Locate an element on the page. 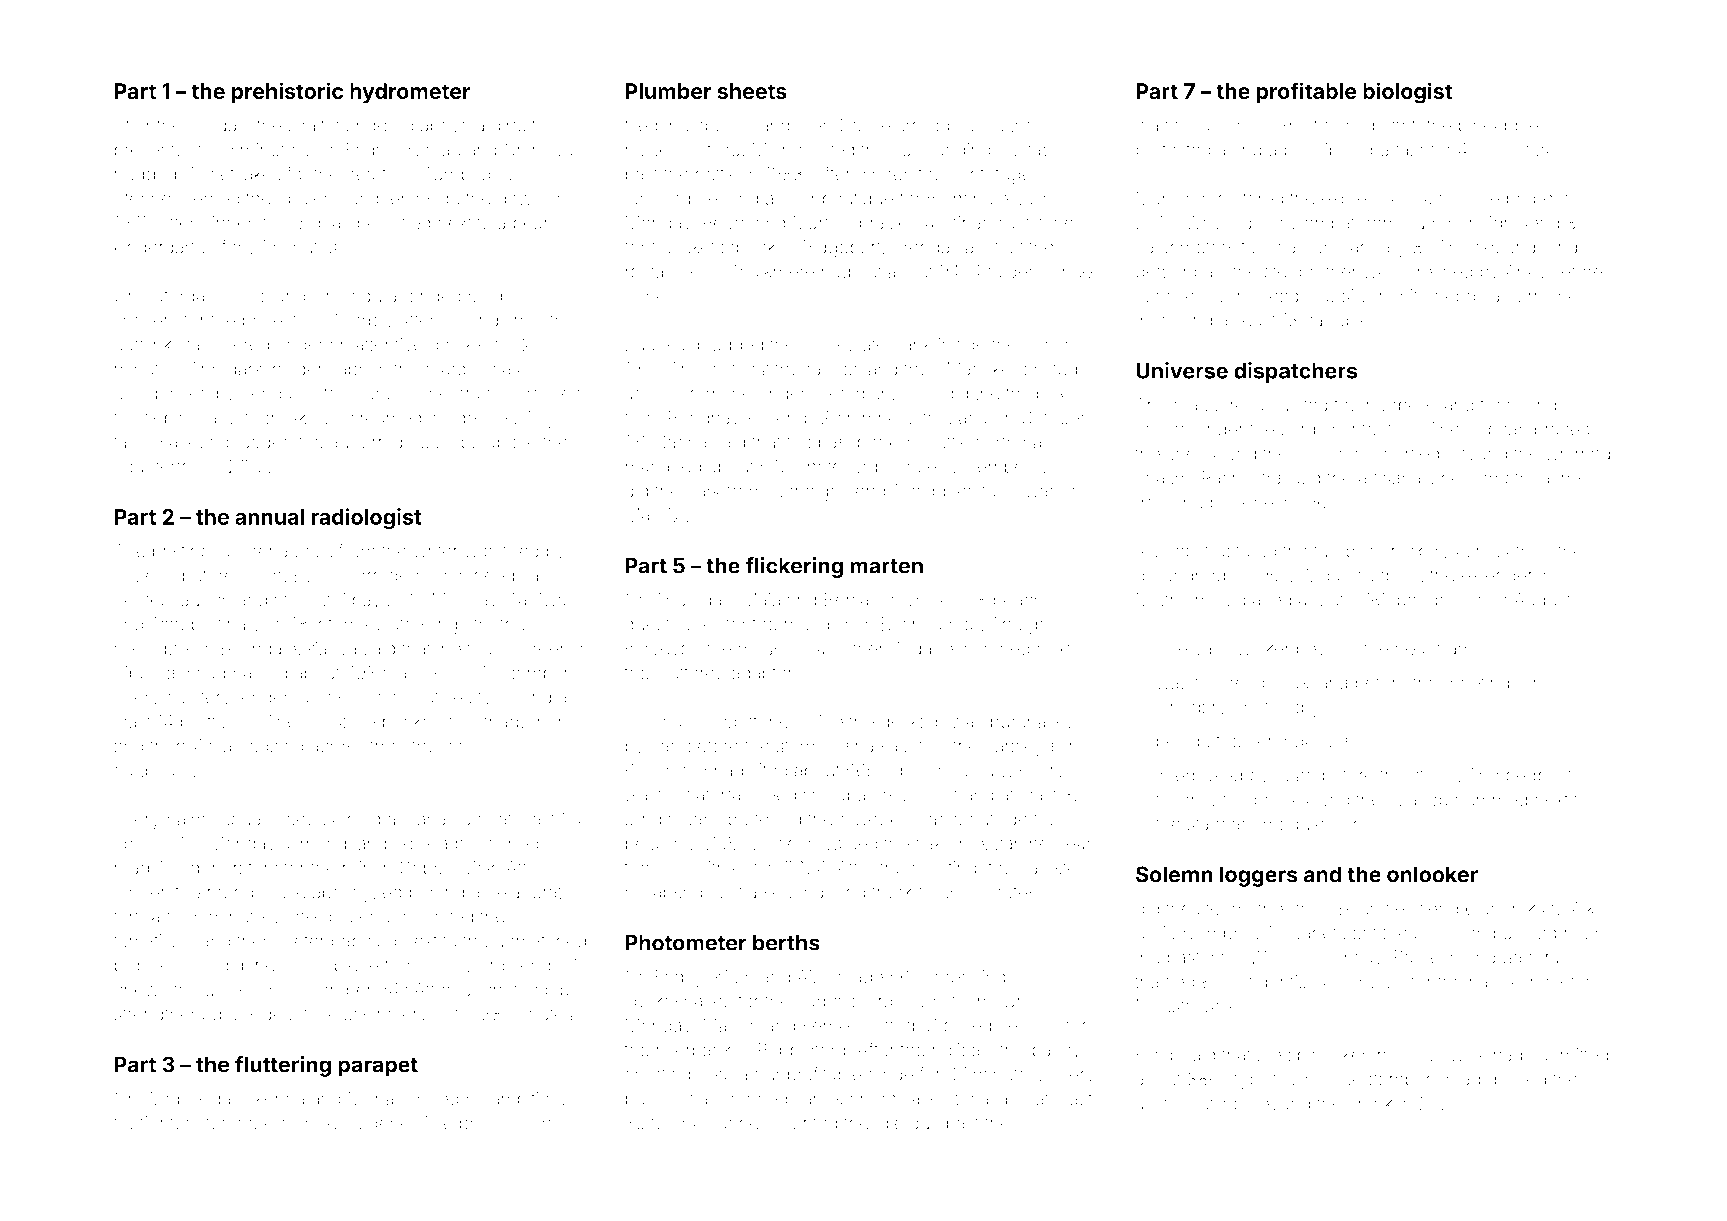 This document has width=1727, height=1221. biologist is located at coordinates (1407, 93).
